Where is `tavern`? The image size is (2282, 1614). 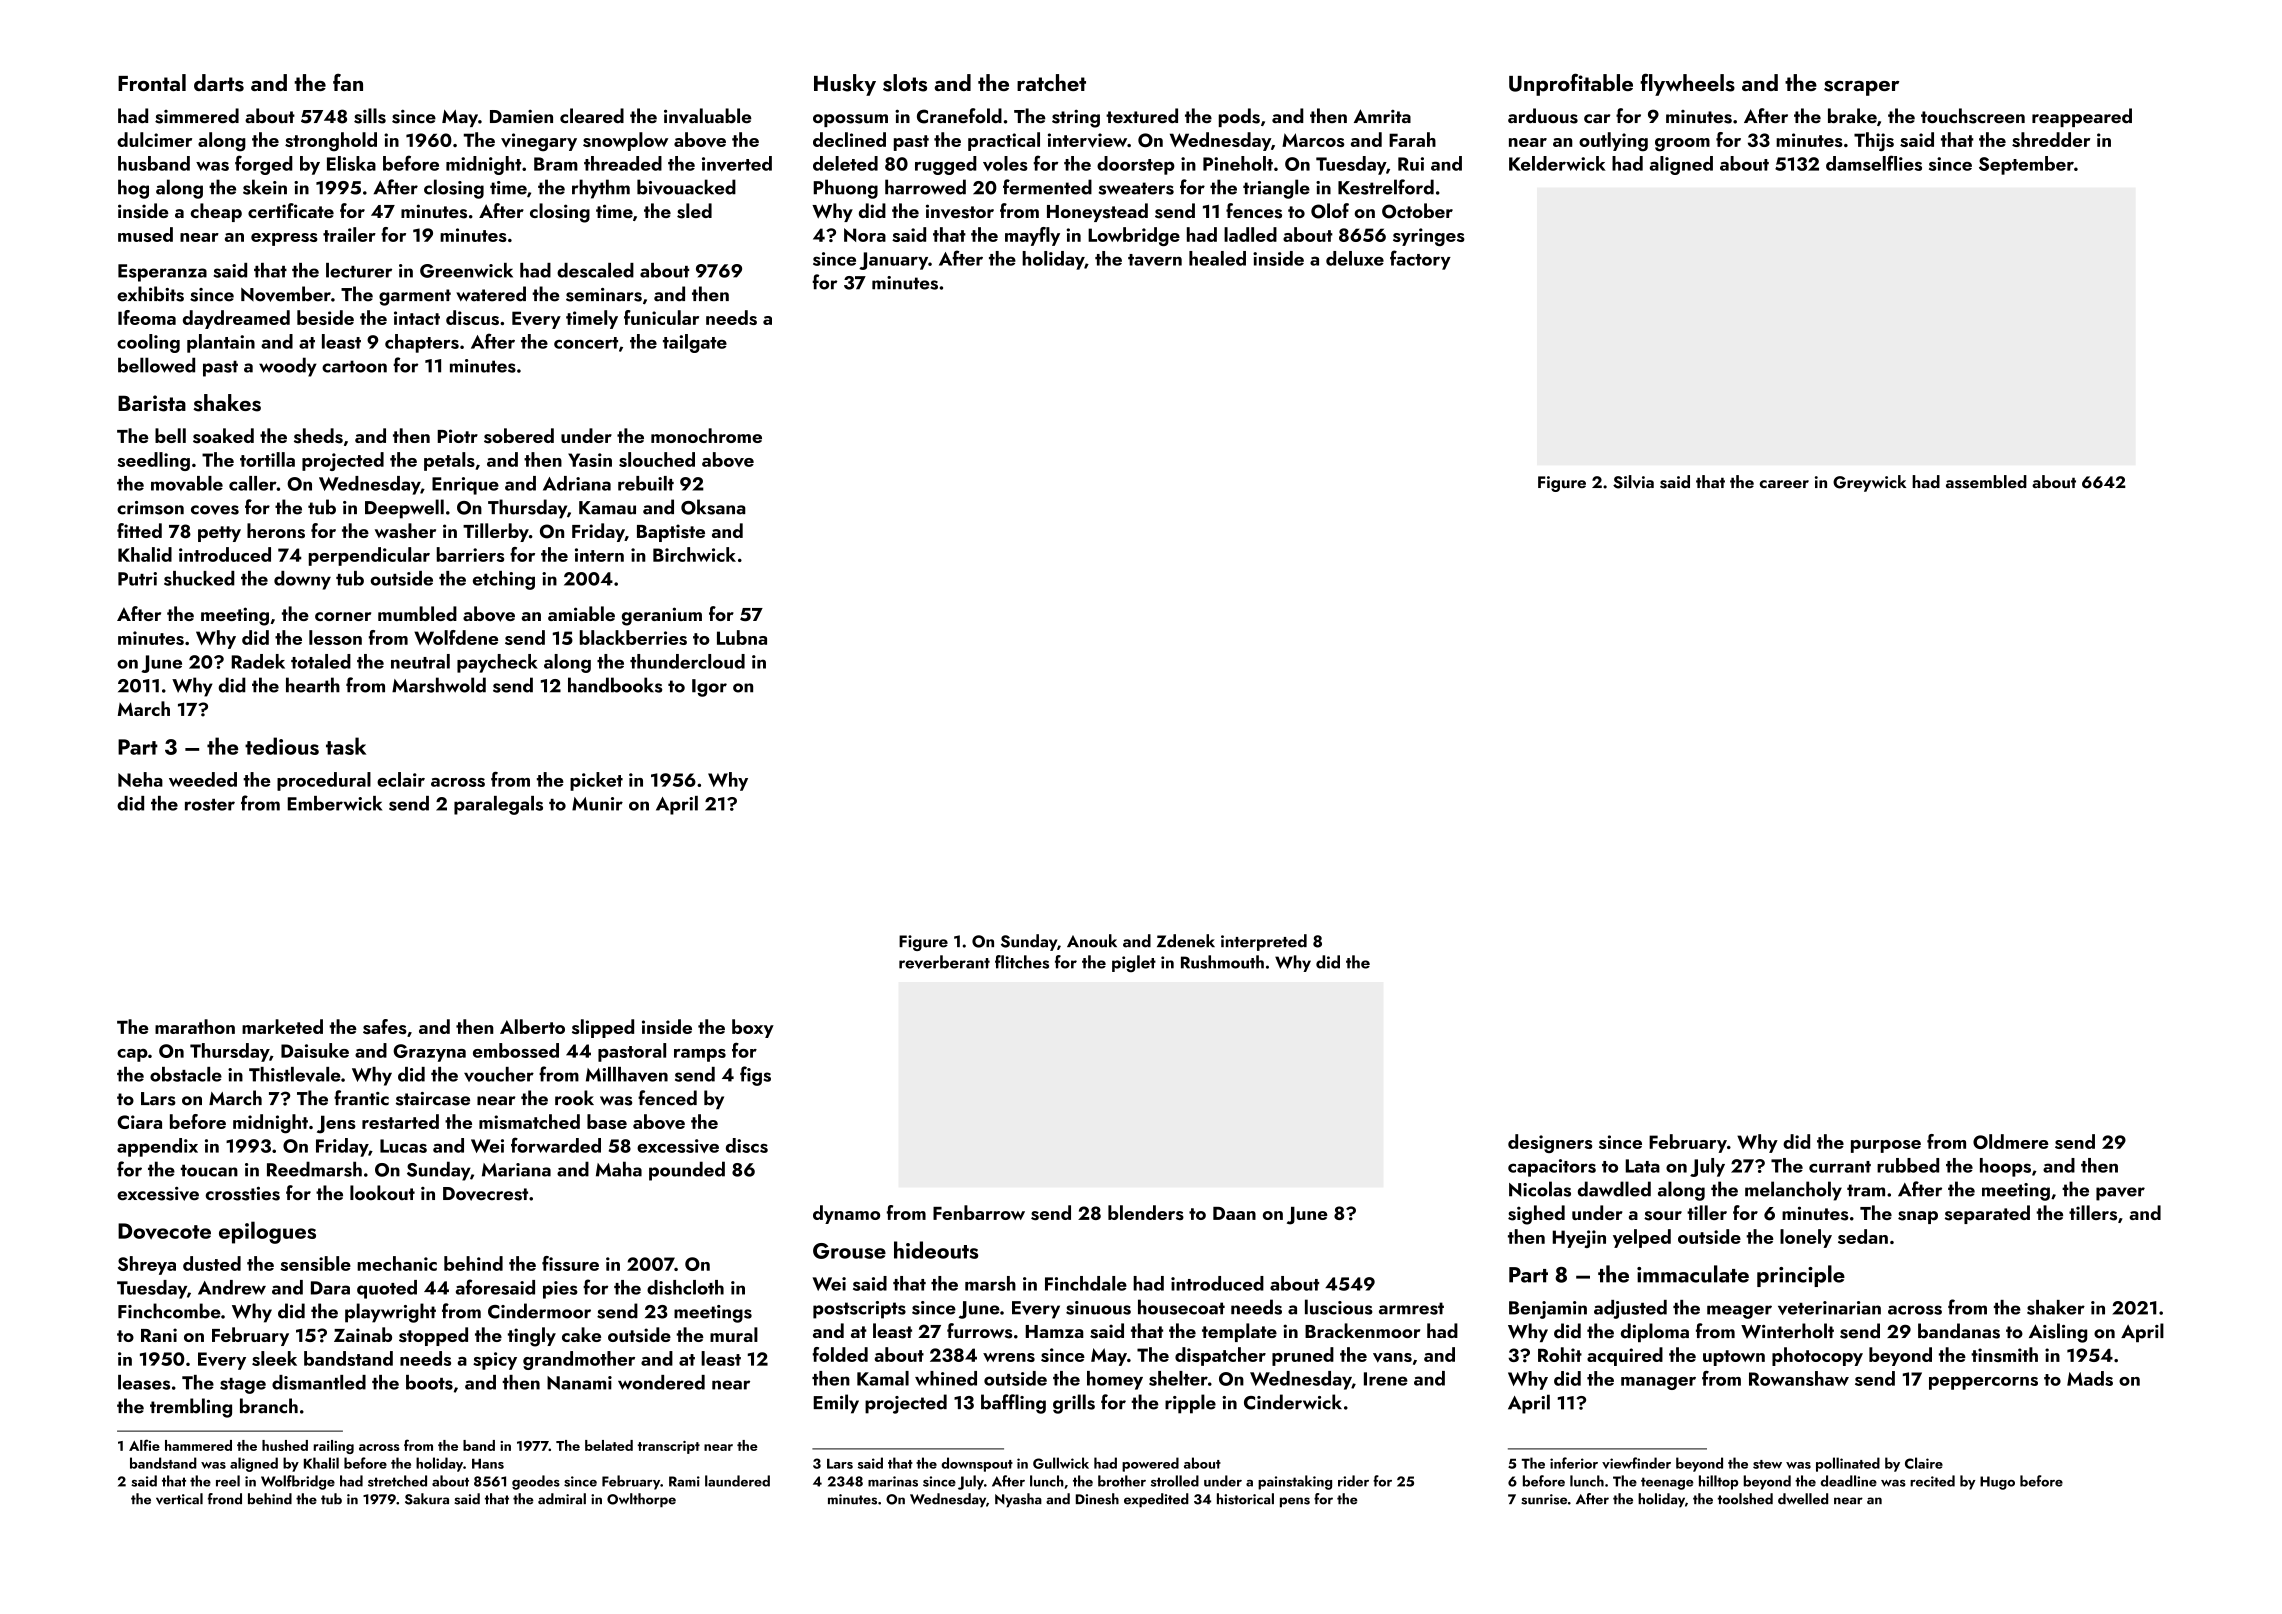 tavern is located at coordinates (1155, 260).
